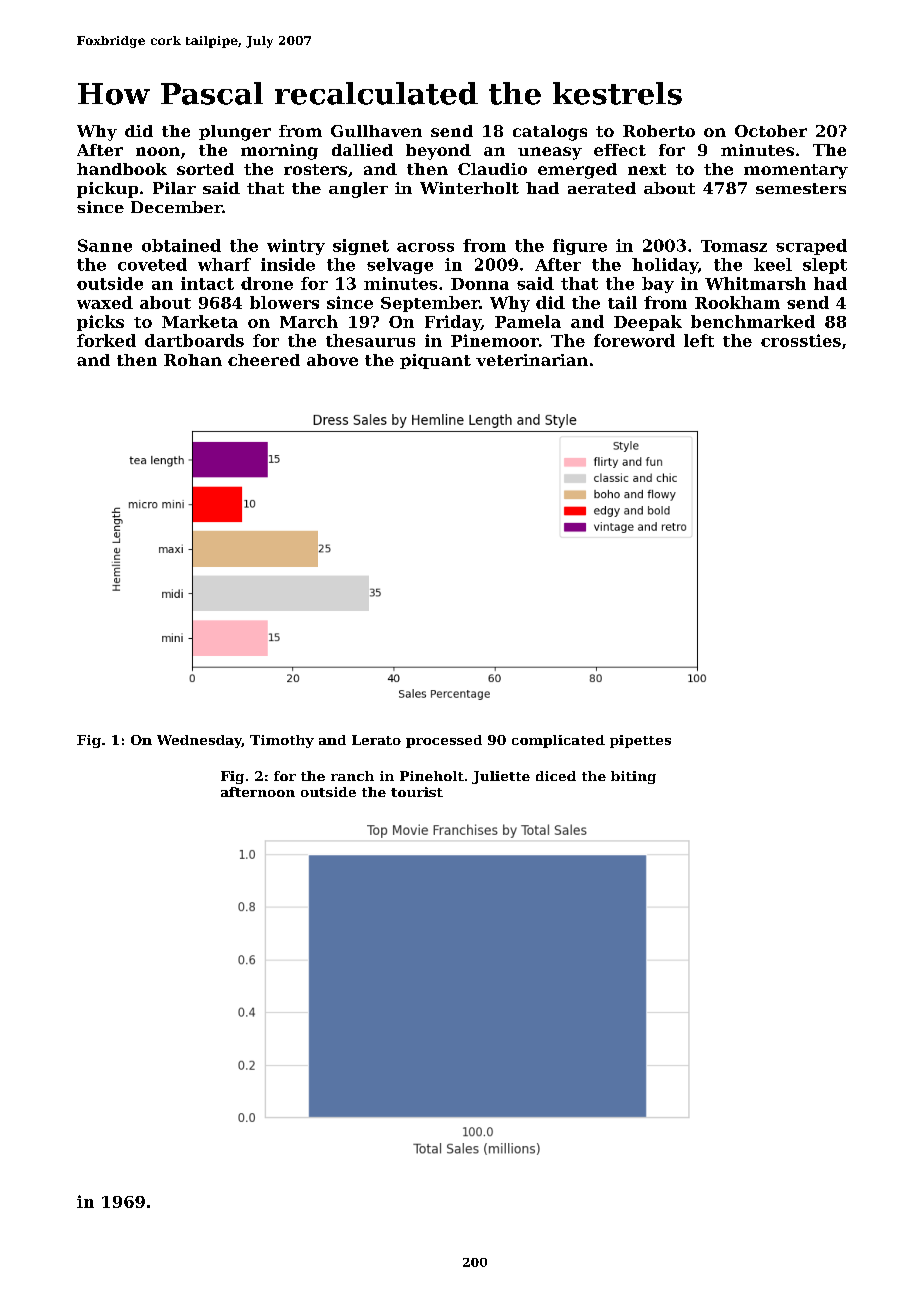 This screenshot has height=1308, width=924. I want to click on Juliette, so click(501, 777).
